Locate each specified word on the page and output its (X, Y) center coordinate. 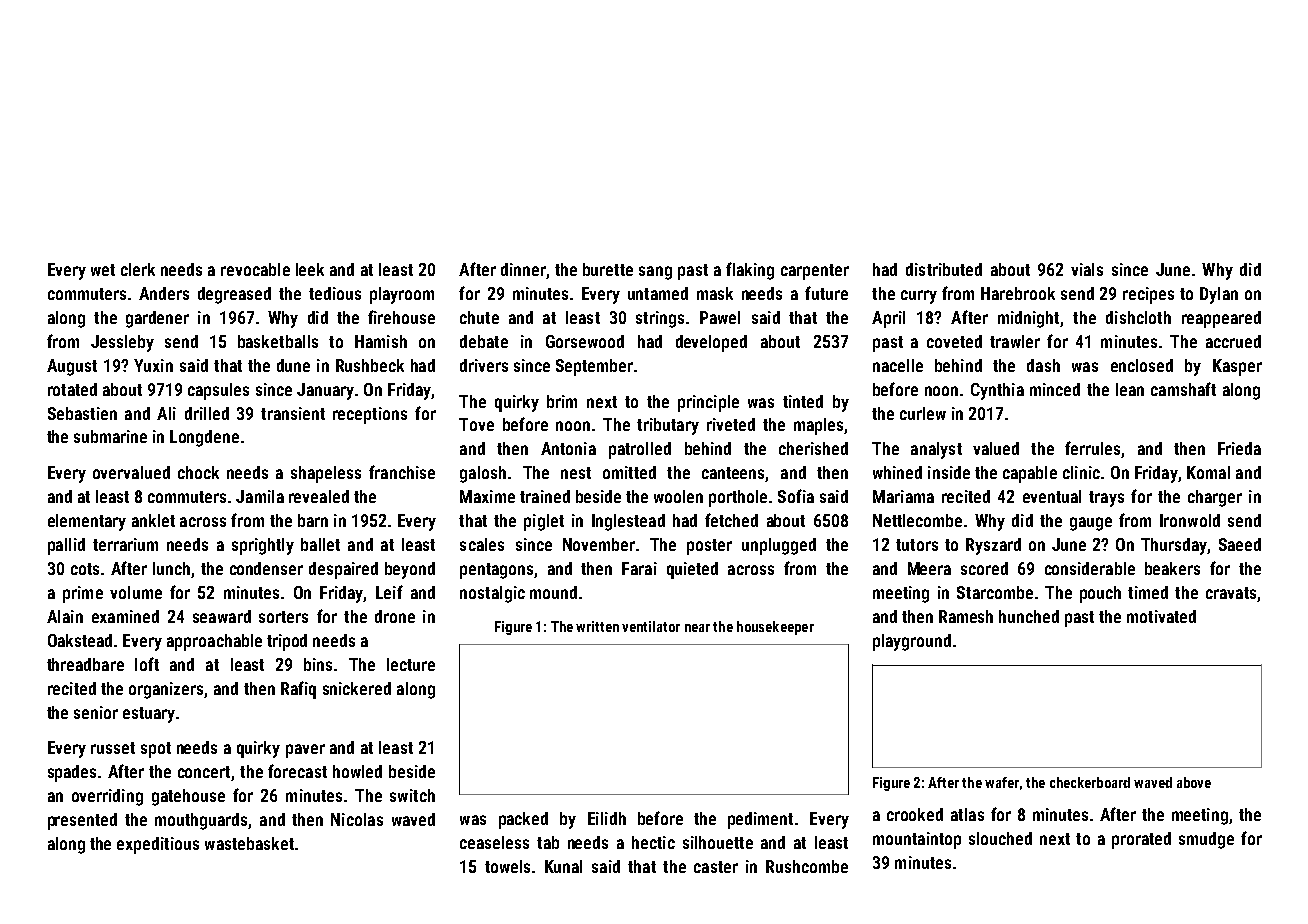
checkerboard (1090, 782)
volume (136, 592)
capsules (218, 391)
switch (412, 795)
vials (1087, 269)
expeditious (158, 845)
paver (305, 751)
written (597, 626)
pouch (1100, 594)
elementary (87, 522)
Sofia (796, 496)
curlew (923, 413)
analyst (936, 450)
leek (310, 269)
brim (562, 401)
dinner (523, 269)
